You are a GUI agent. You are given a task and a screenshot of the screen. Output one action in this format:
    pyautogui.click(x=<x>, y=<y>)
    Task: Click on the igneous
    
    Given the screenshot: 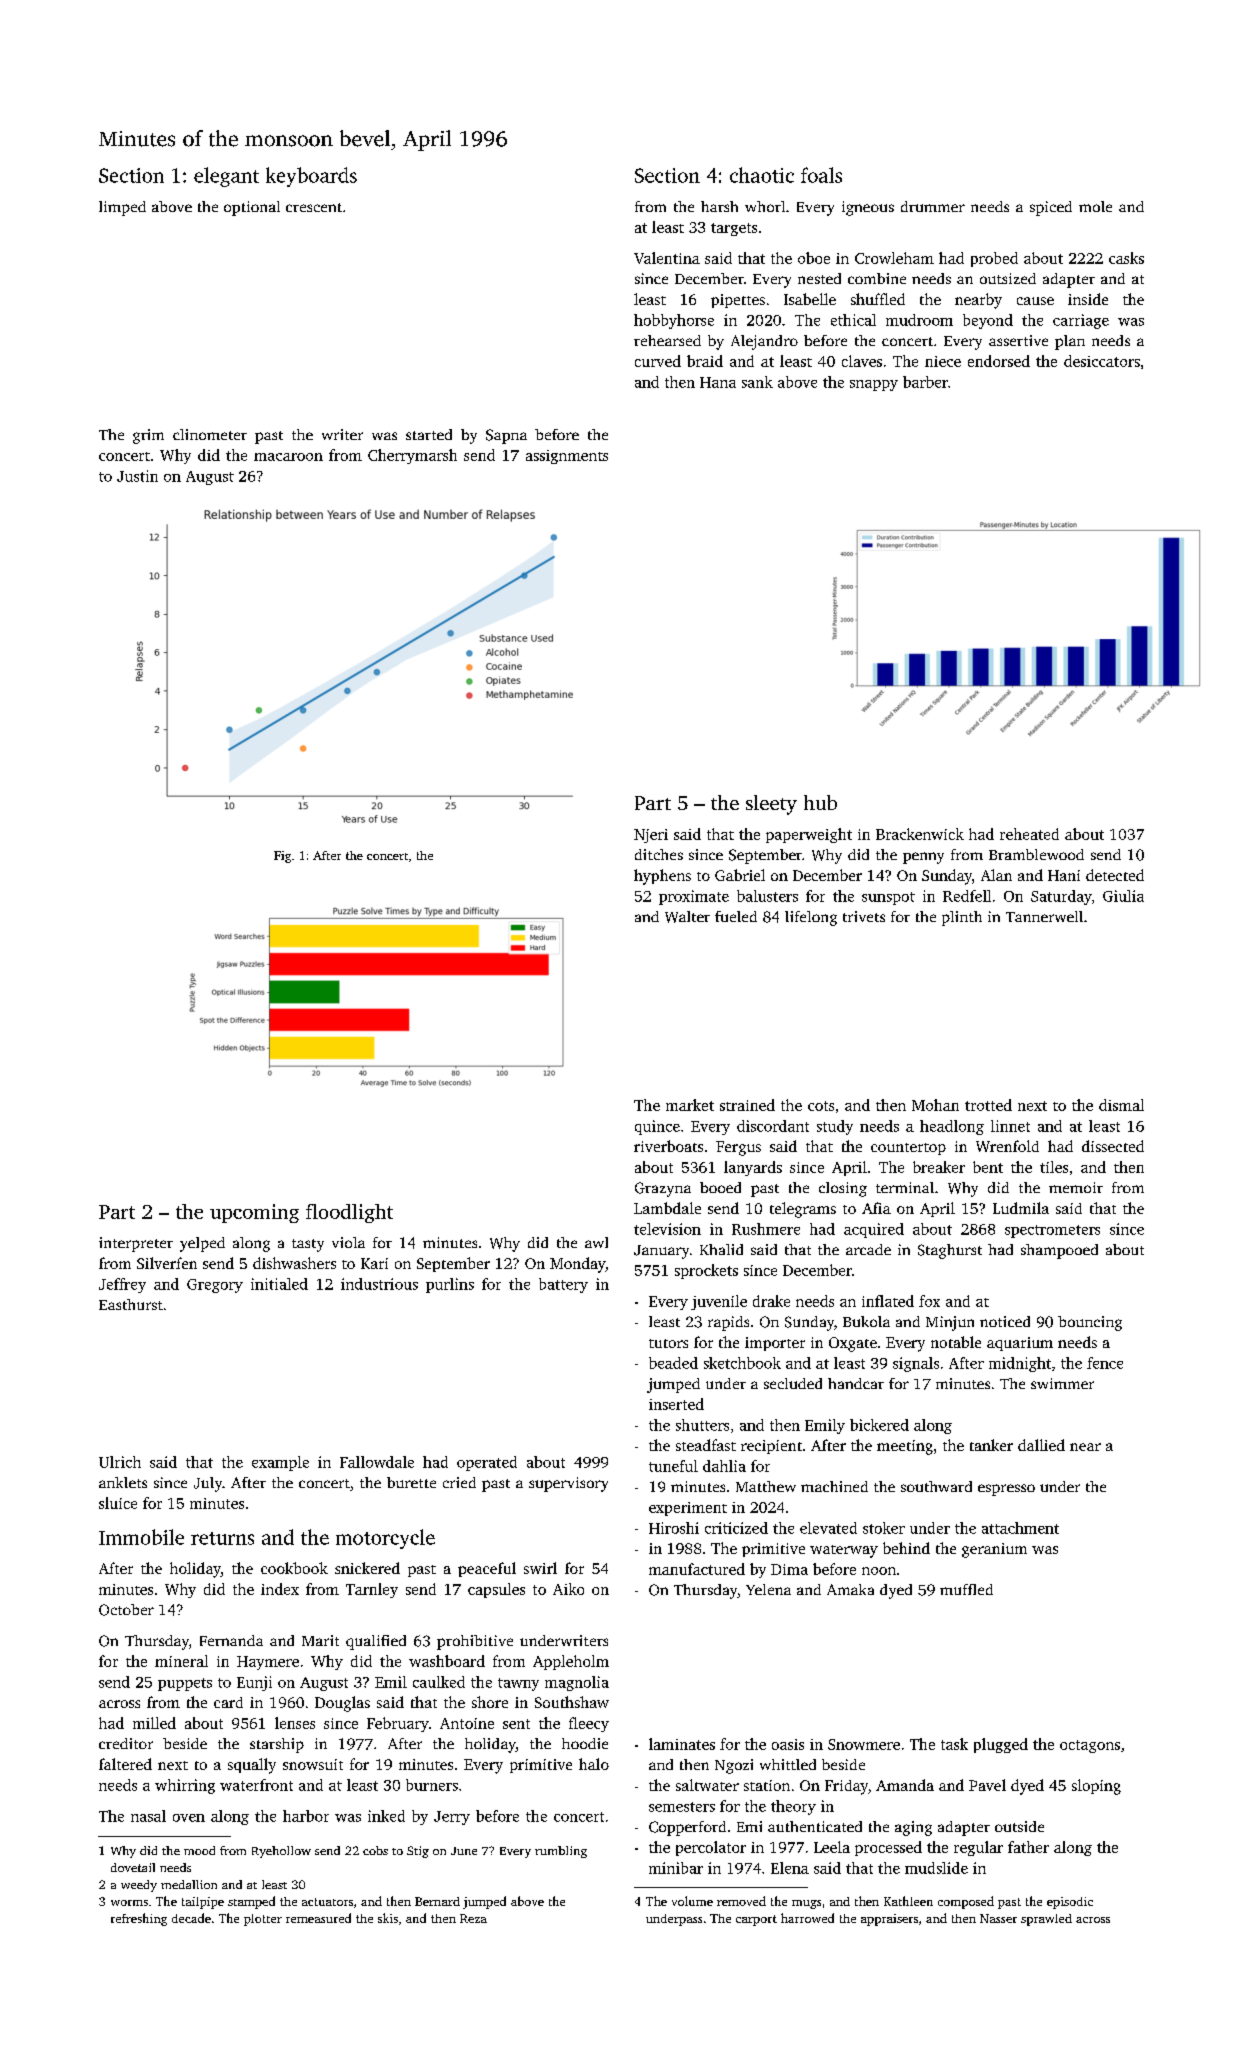 What is the action you would take?
    pyautogui.click(x=868, y=208)
